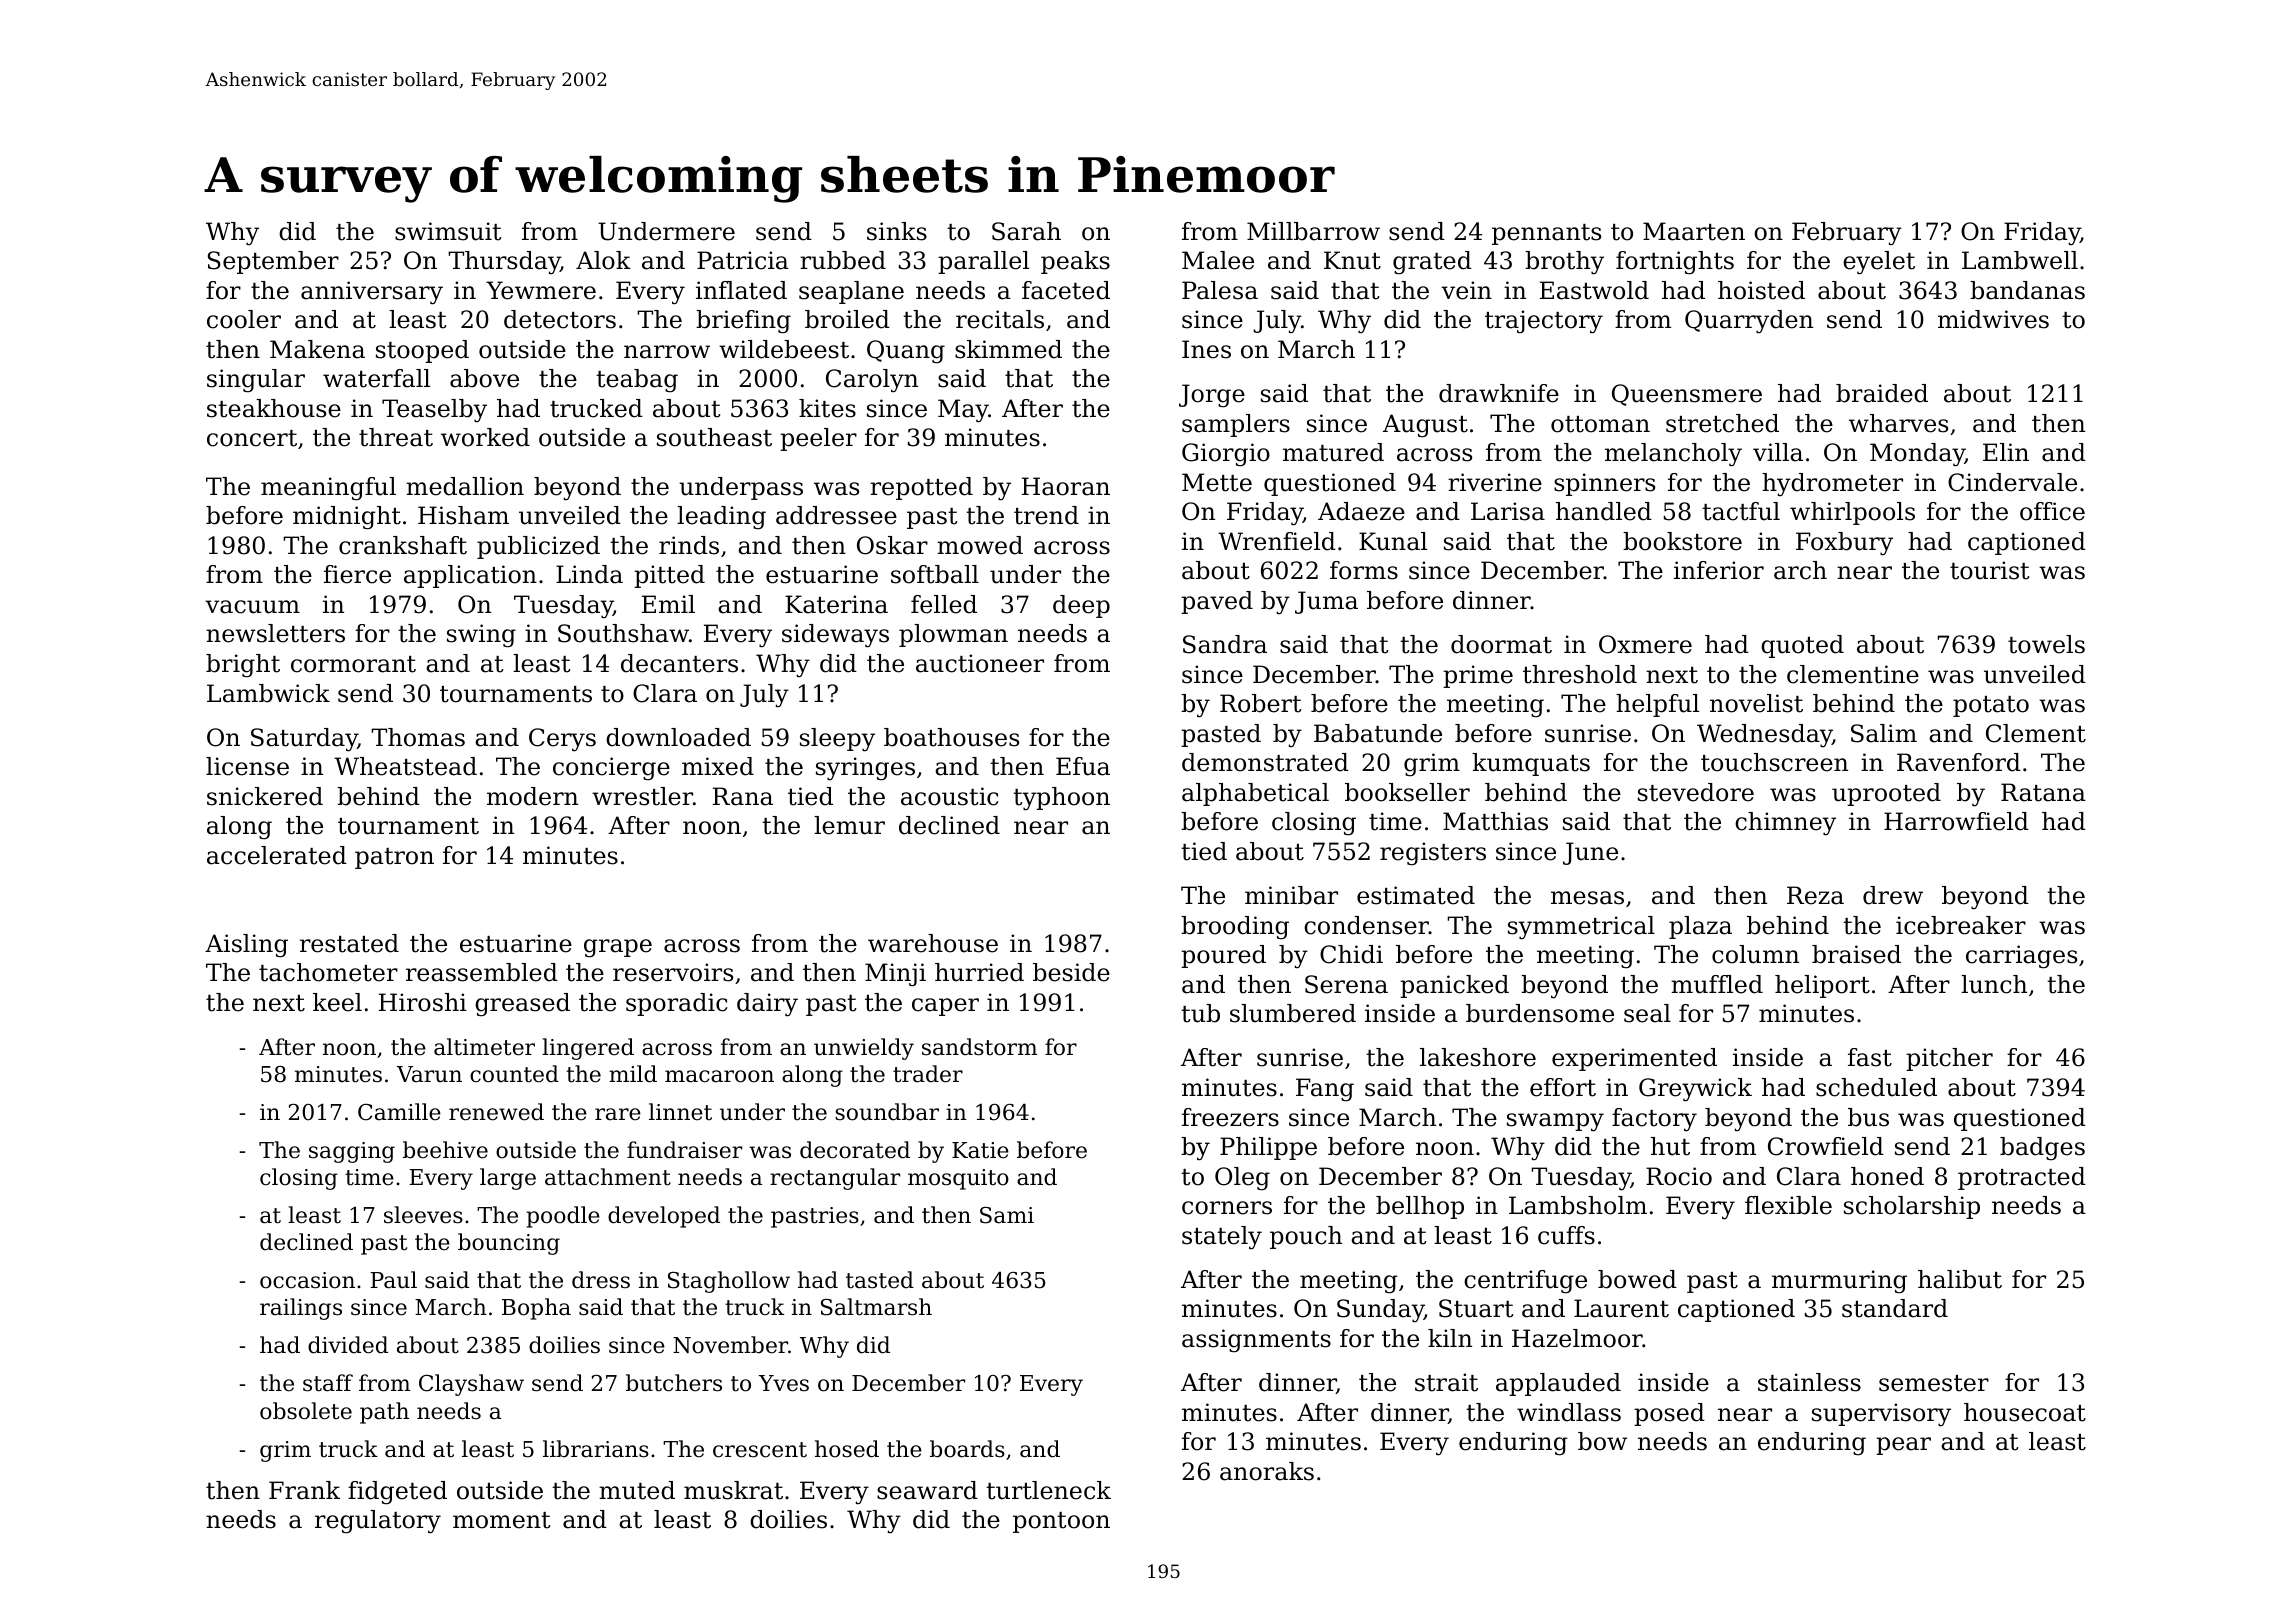 The image size is (2292, 1620). I want to click on freezers, so click(1230, 1117).
